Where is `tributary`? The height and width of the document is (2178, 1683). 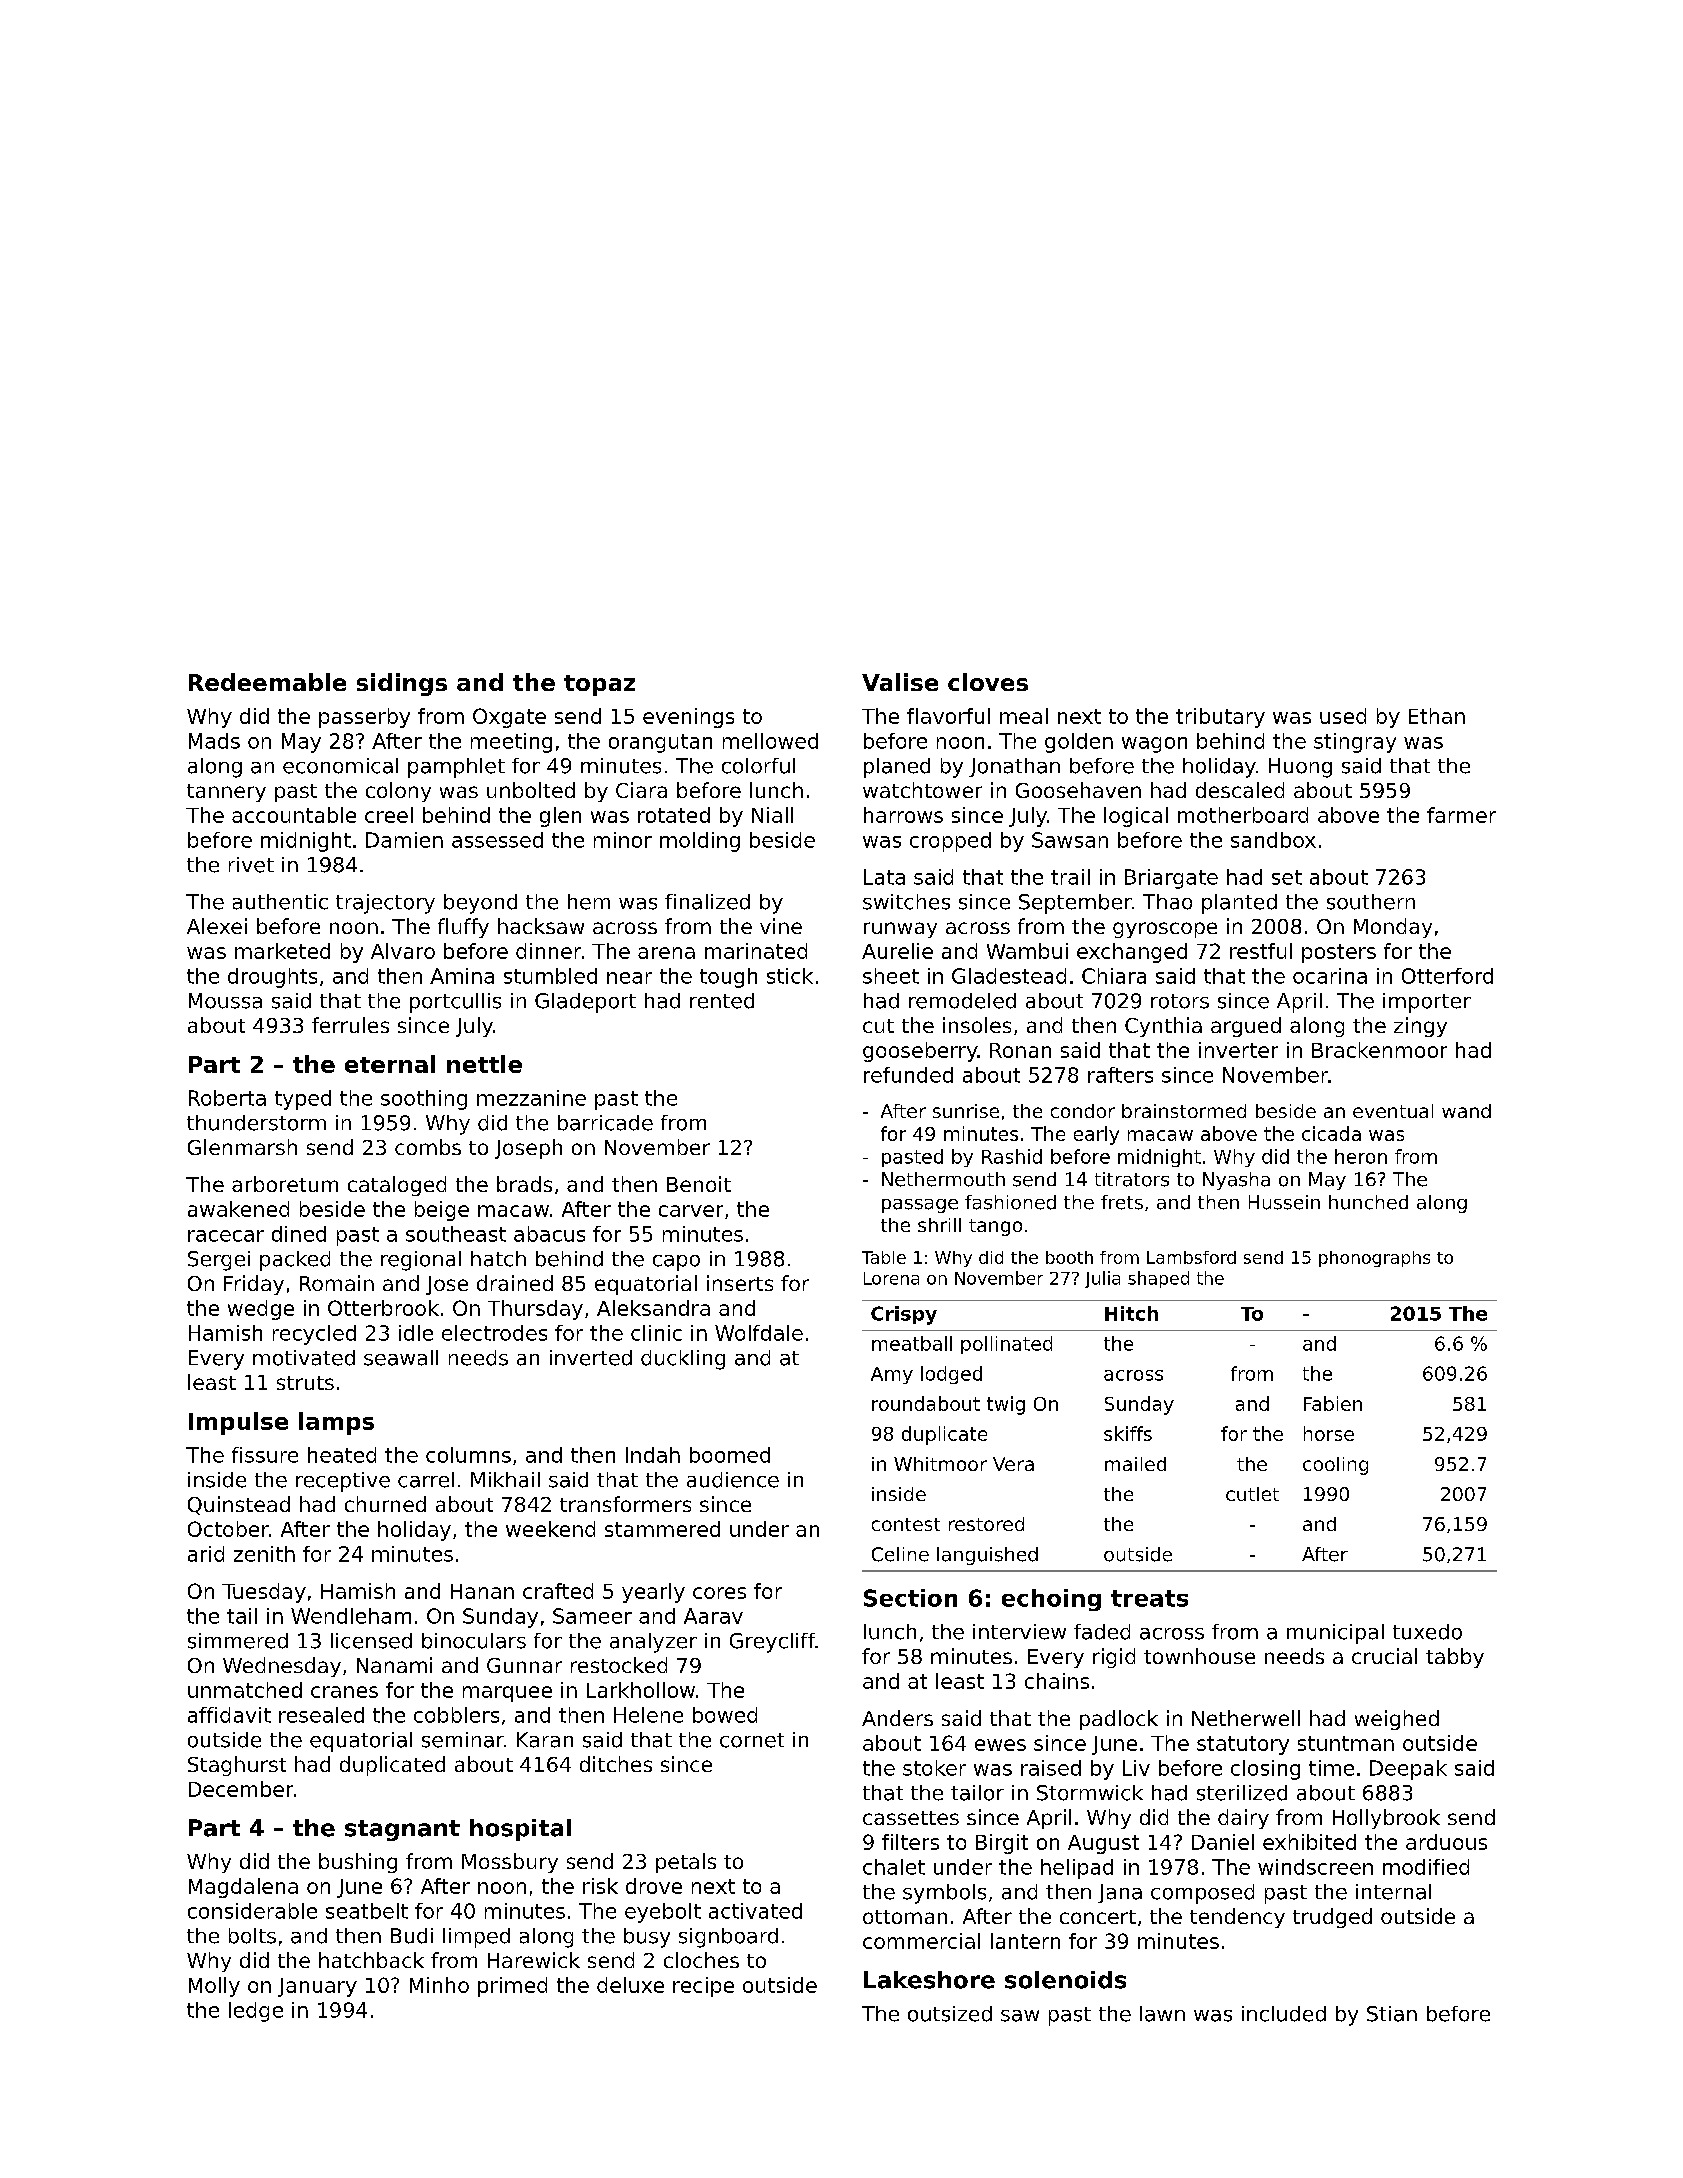
tributary is located at coordinates (1220, 718).
